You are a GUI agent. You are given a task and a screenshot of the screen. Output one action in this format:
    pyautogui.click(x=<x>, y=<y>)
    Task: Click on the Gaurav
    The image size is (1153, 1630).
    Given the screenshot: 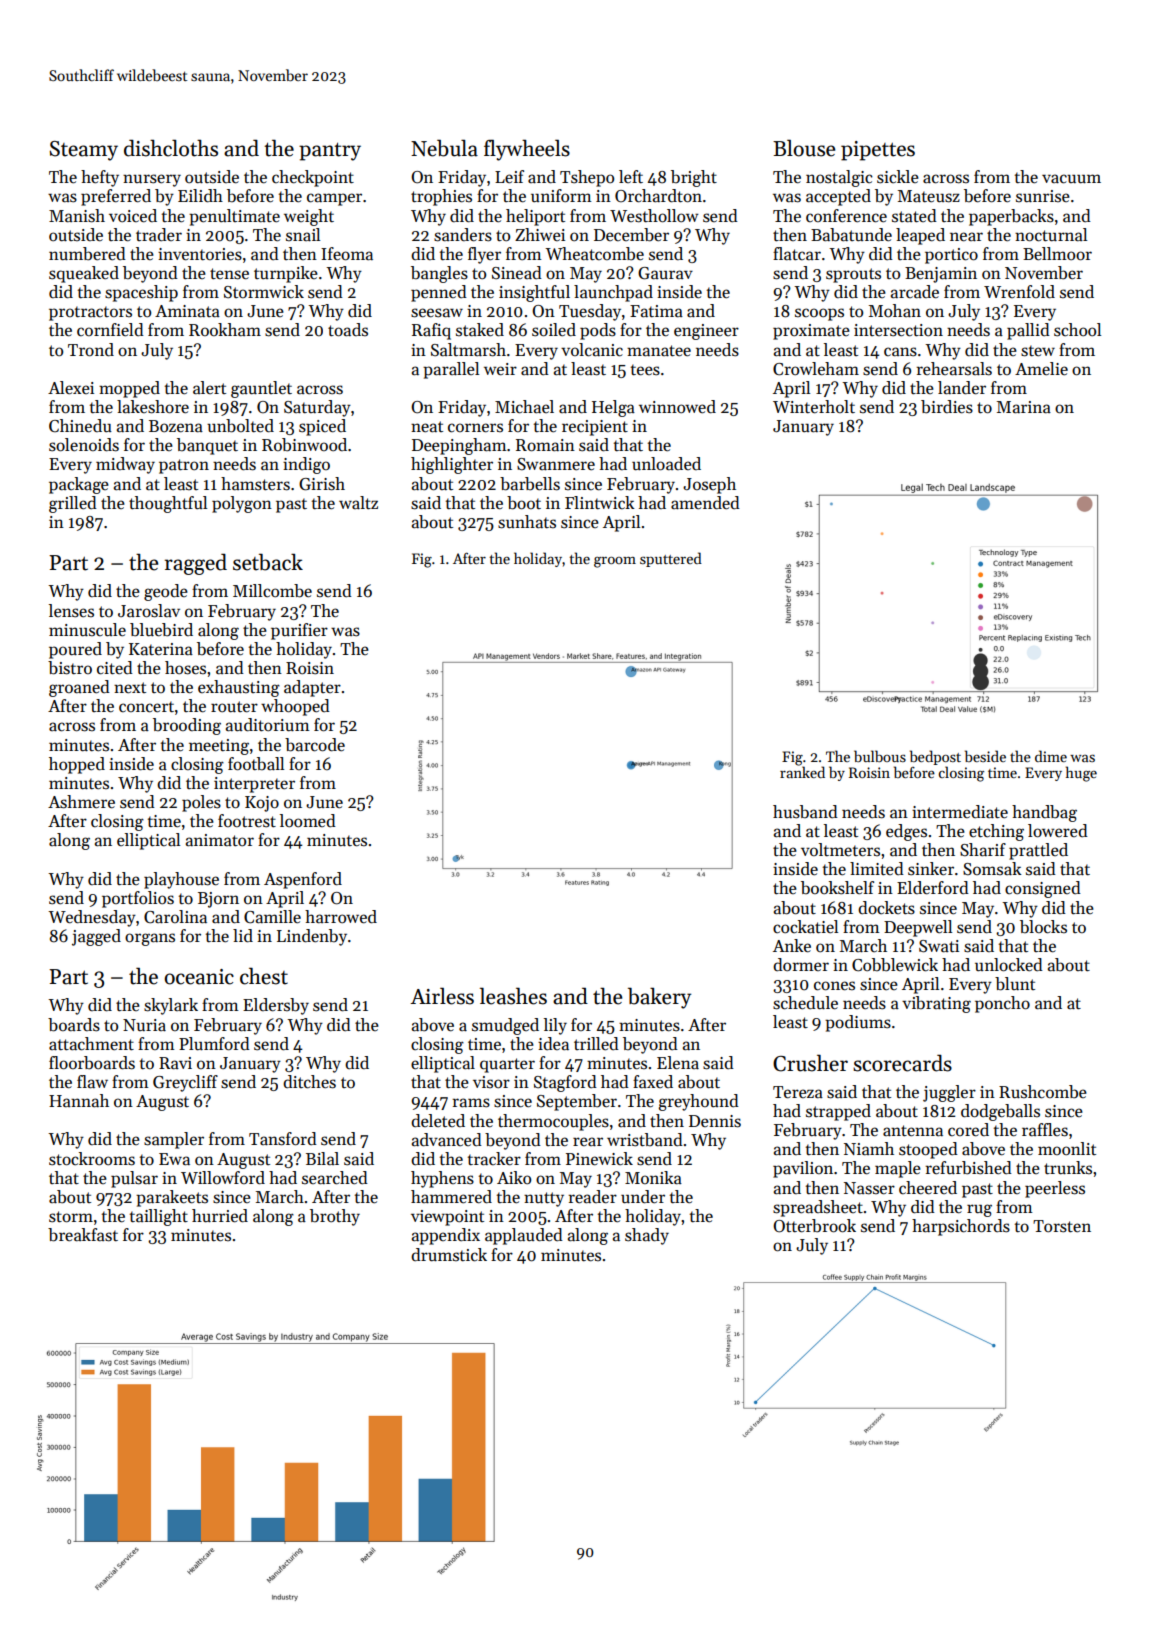 What is the action you would take?
    pyautogui.click(x=665, y=273)
